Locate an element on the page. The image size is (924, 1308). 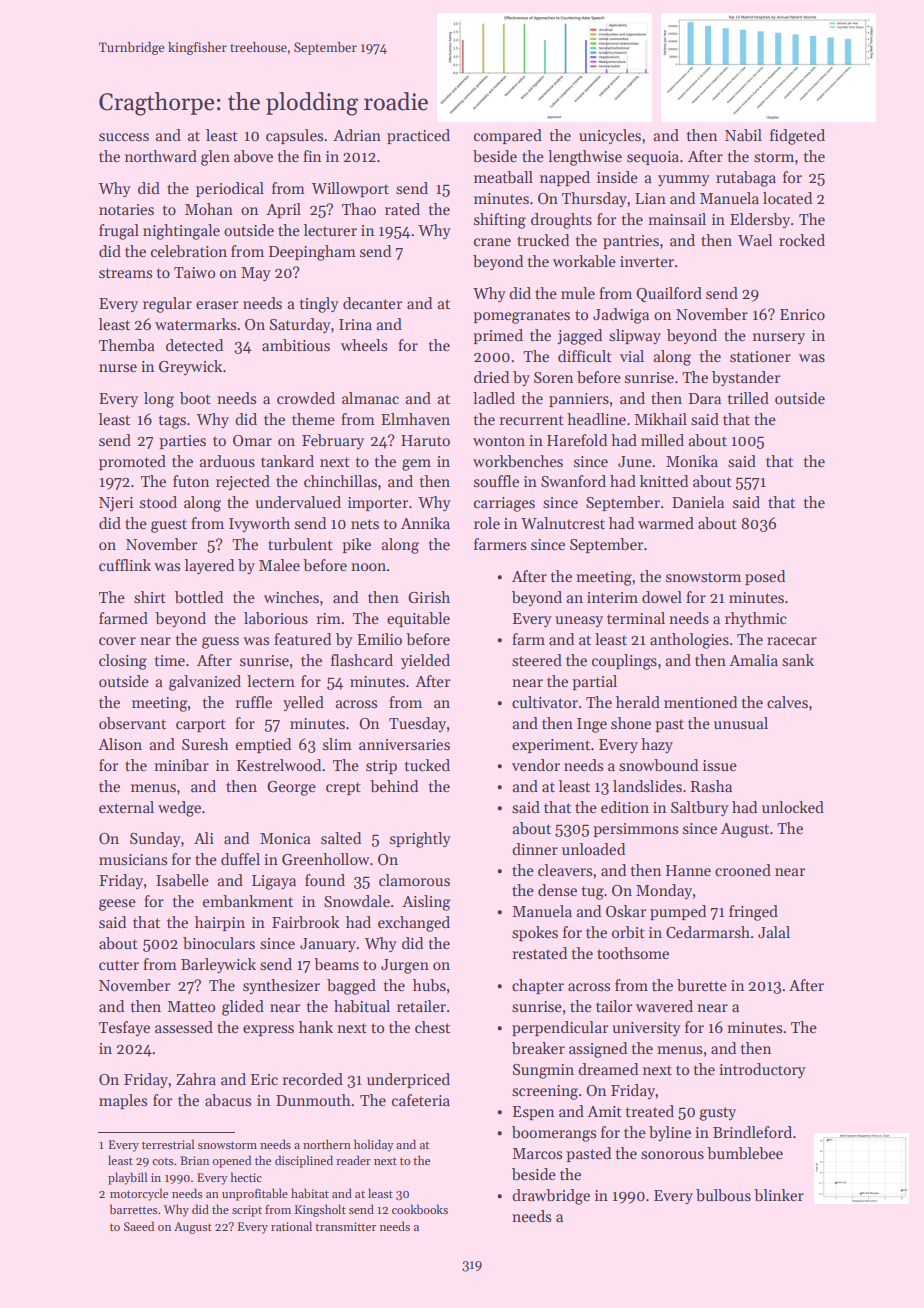
frugal is located at coordinates (119, 232).
